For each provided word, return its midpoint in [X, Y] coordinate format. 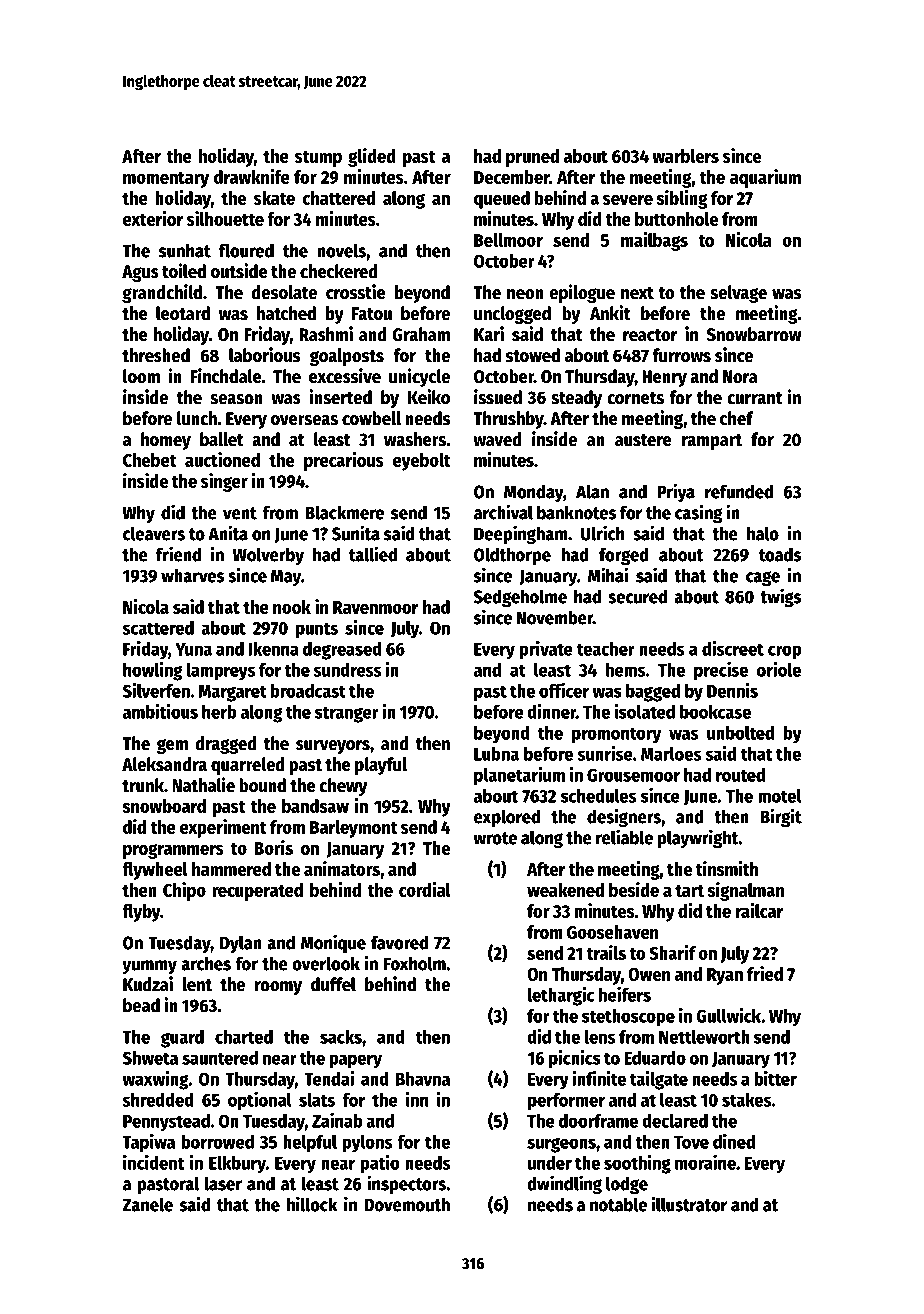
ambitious [160, 711]
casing [699, 514]
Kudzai [148, 984]
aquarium [765, 178]
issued [498, 397]
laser [223, 1183]
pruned [532, 158]
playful [381, 766]
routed [740, 775]
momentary [166, 180]
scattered [158, 628]
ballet [222, 439]
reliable [624, 837]
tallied [373, 554]
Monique [333, 943]
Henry [664, 378]
